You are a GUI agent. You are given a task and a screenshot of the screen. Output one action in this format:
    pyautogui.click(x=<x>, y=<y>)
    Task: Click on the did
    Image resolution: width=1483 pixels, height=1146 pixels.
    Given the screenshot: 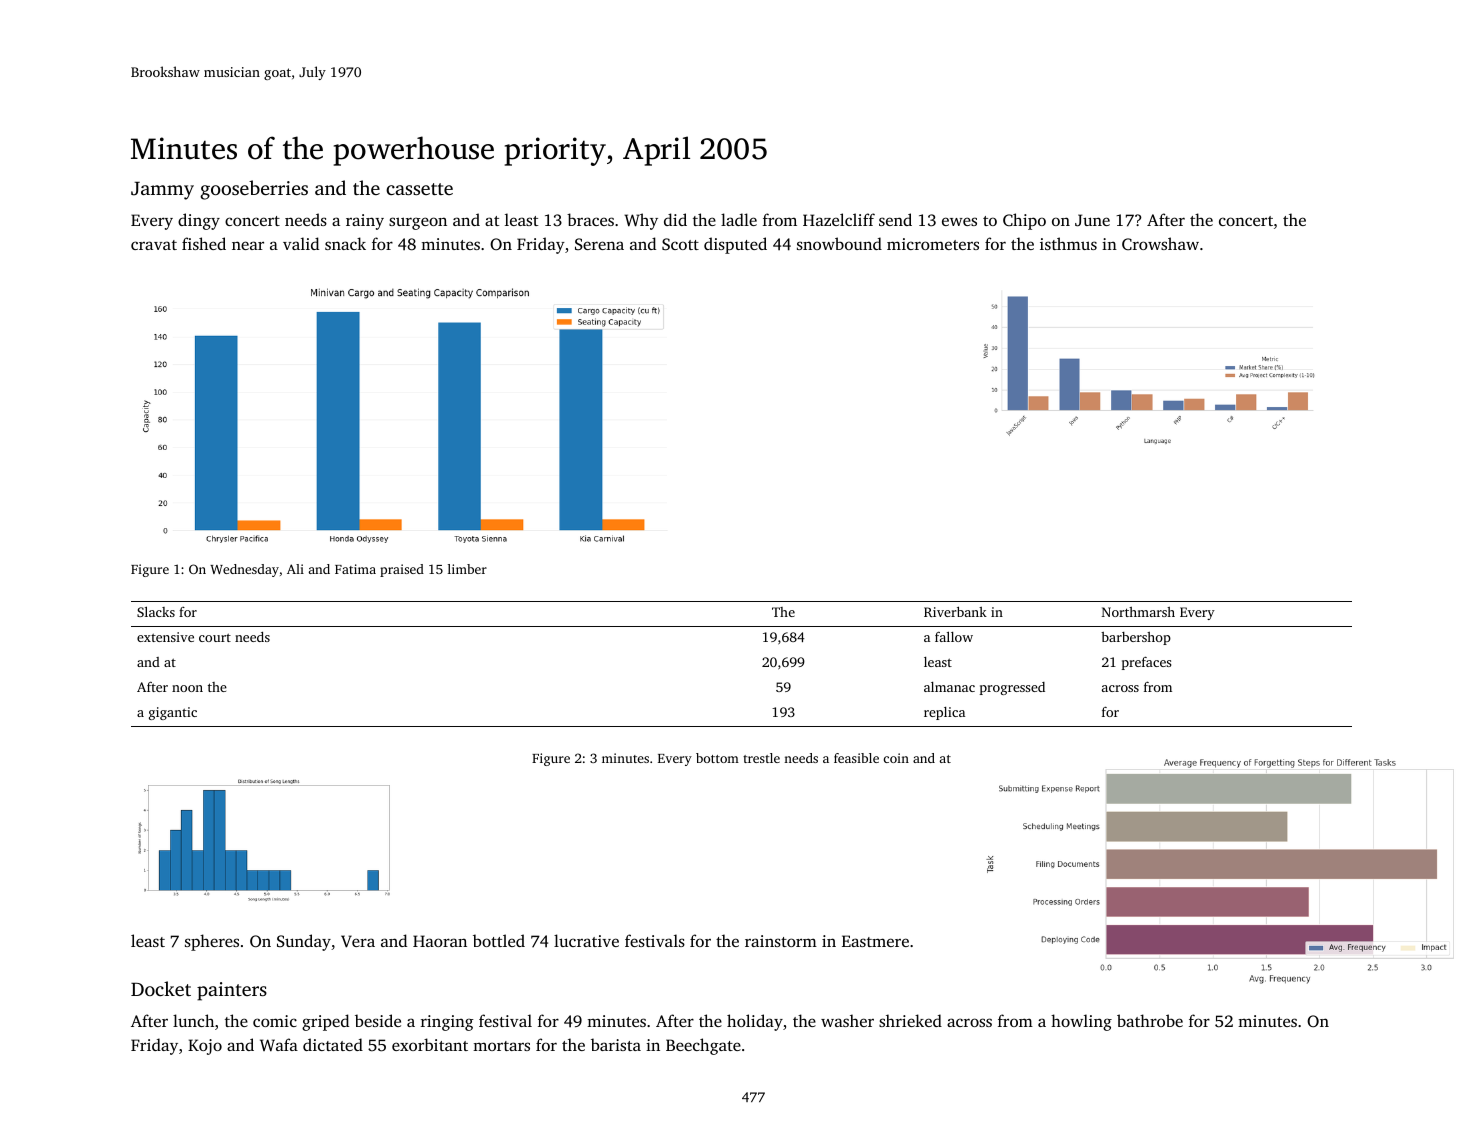 What is the action you would take?
    pyautogui.click(x=675, y=219)
